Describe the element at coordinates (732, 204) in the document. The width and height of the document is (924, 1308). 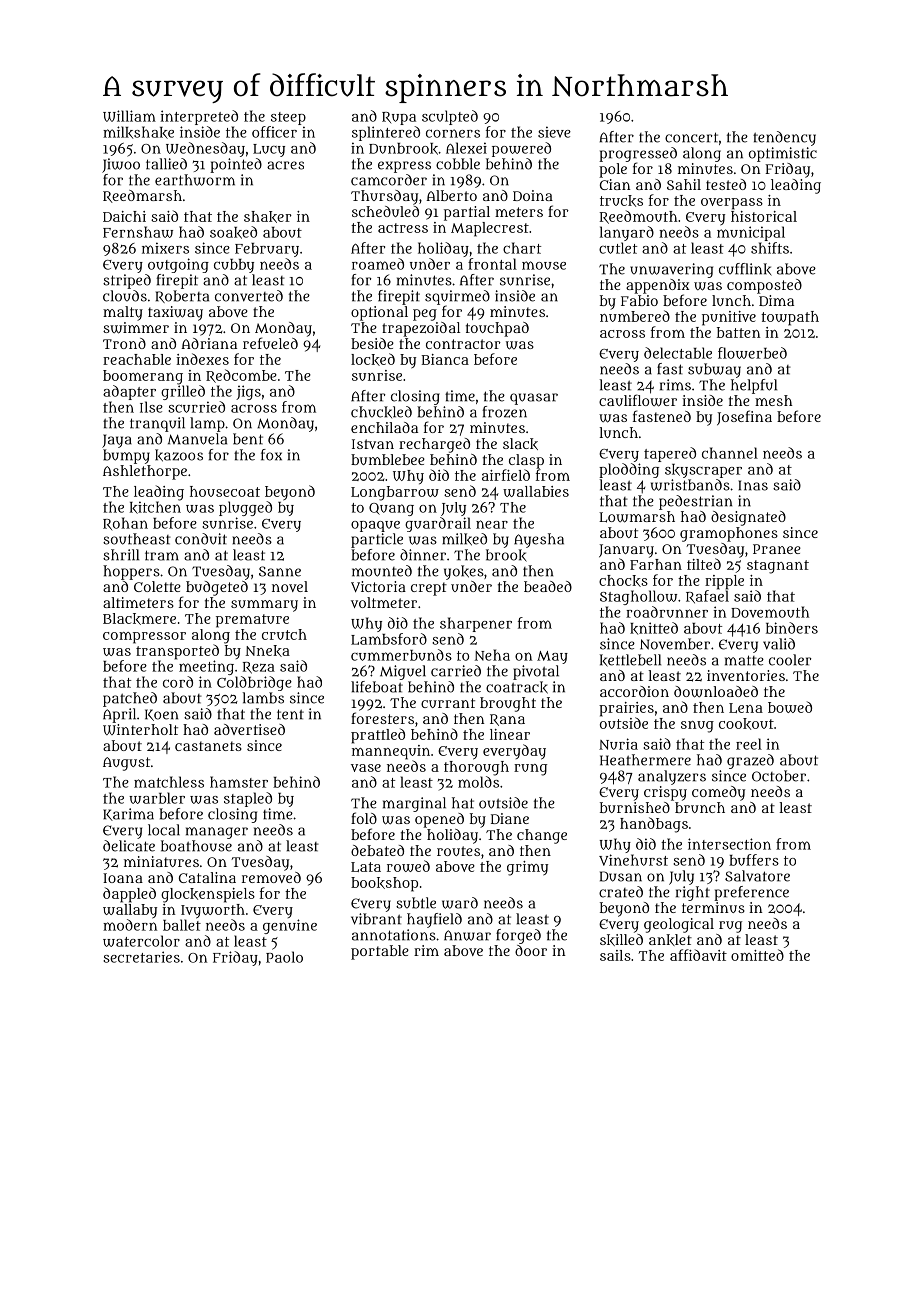
I see `overpass` at that location.
